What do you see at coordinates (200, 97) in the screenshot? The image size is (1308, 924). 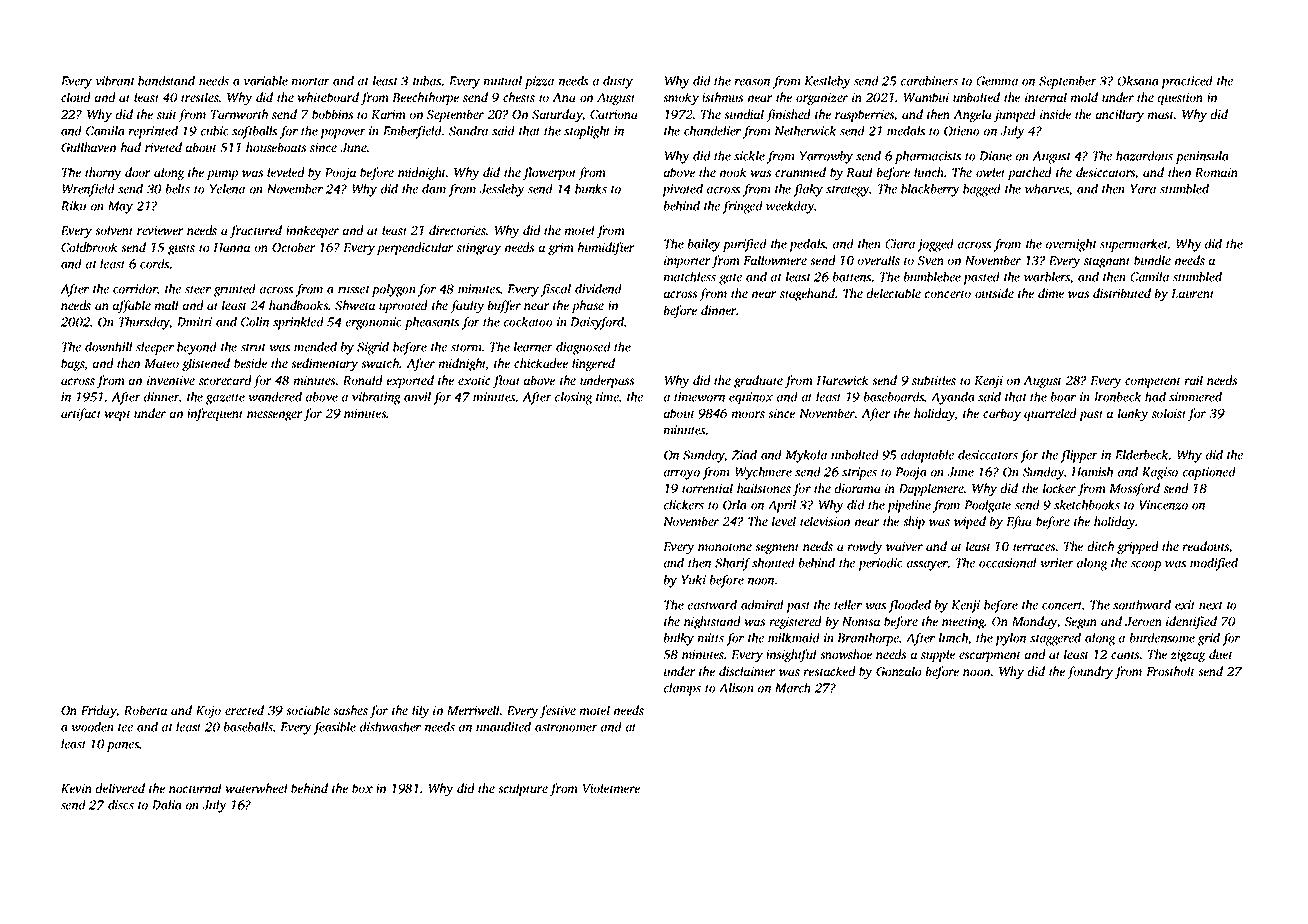 I see `trestles` at bounding box center [200, 97].
